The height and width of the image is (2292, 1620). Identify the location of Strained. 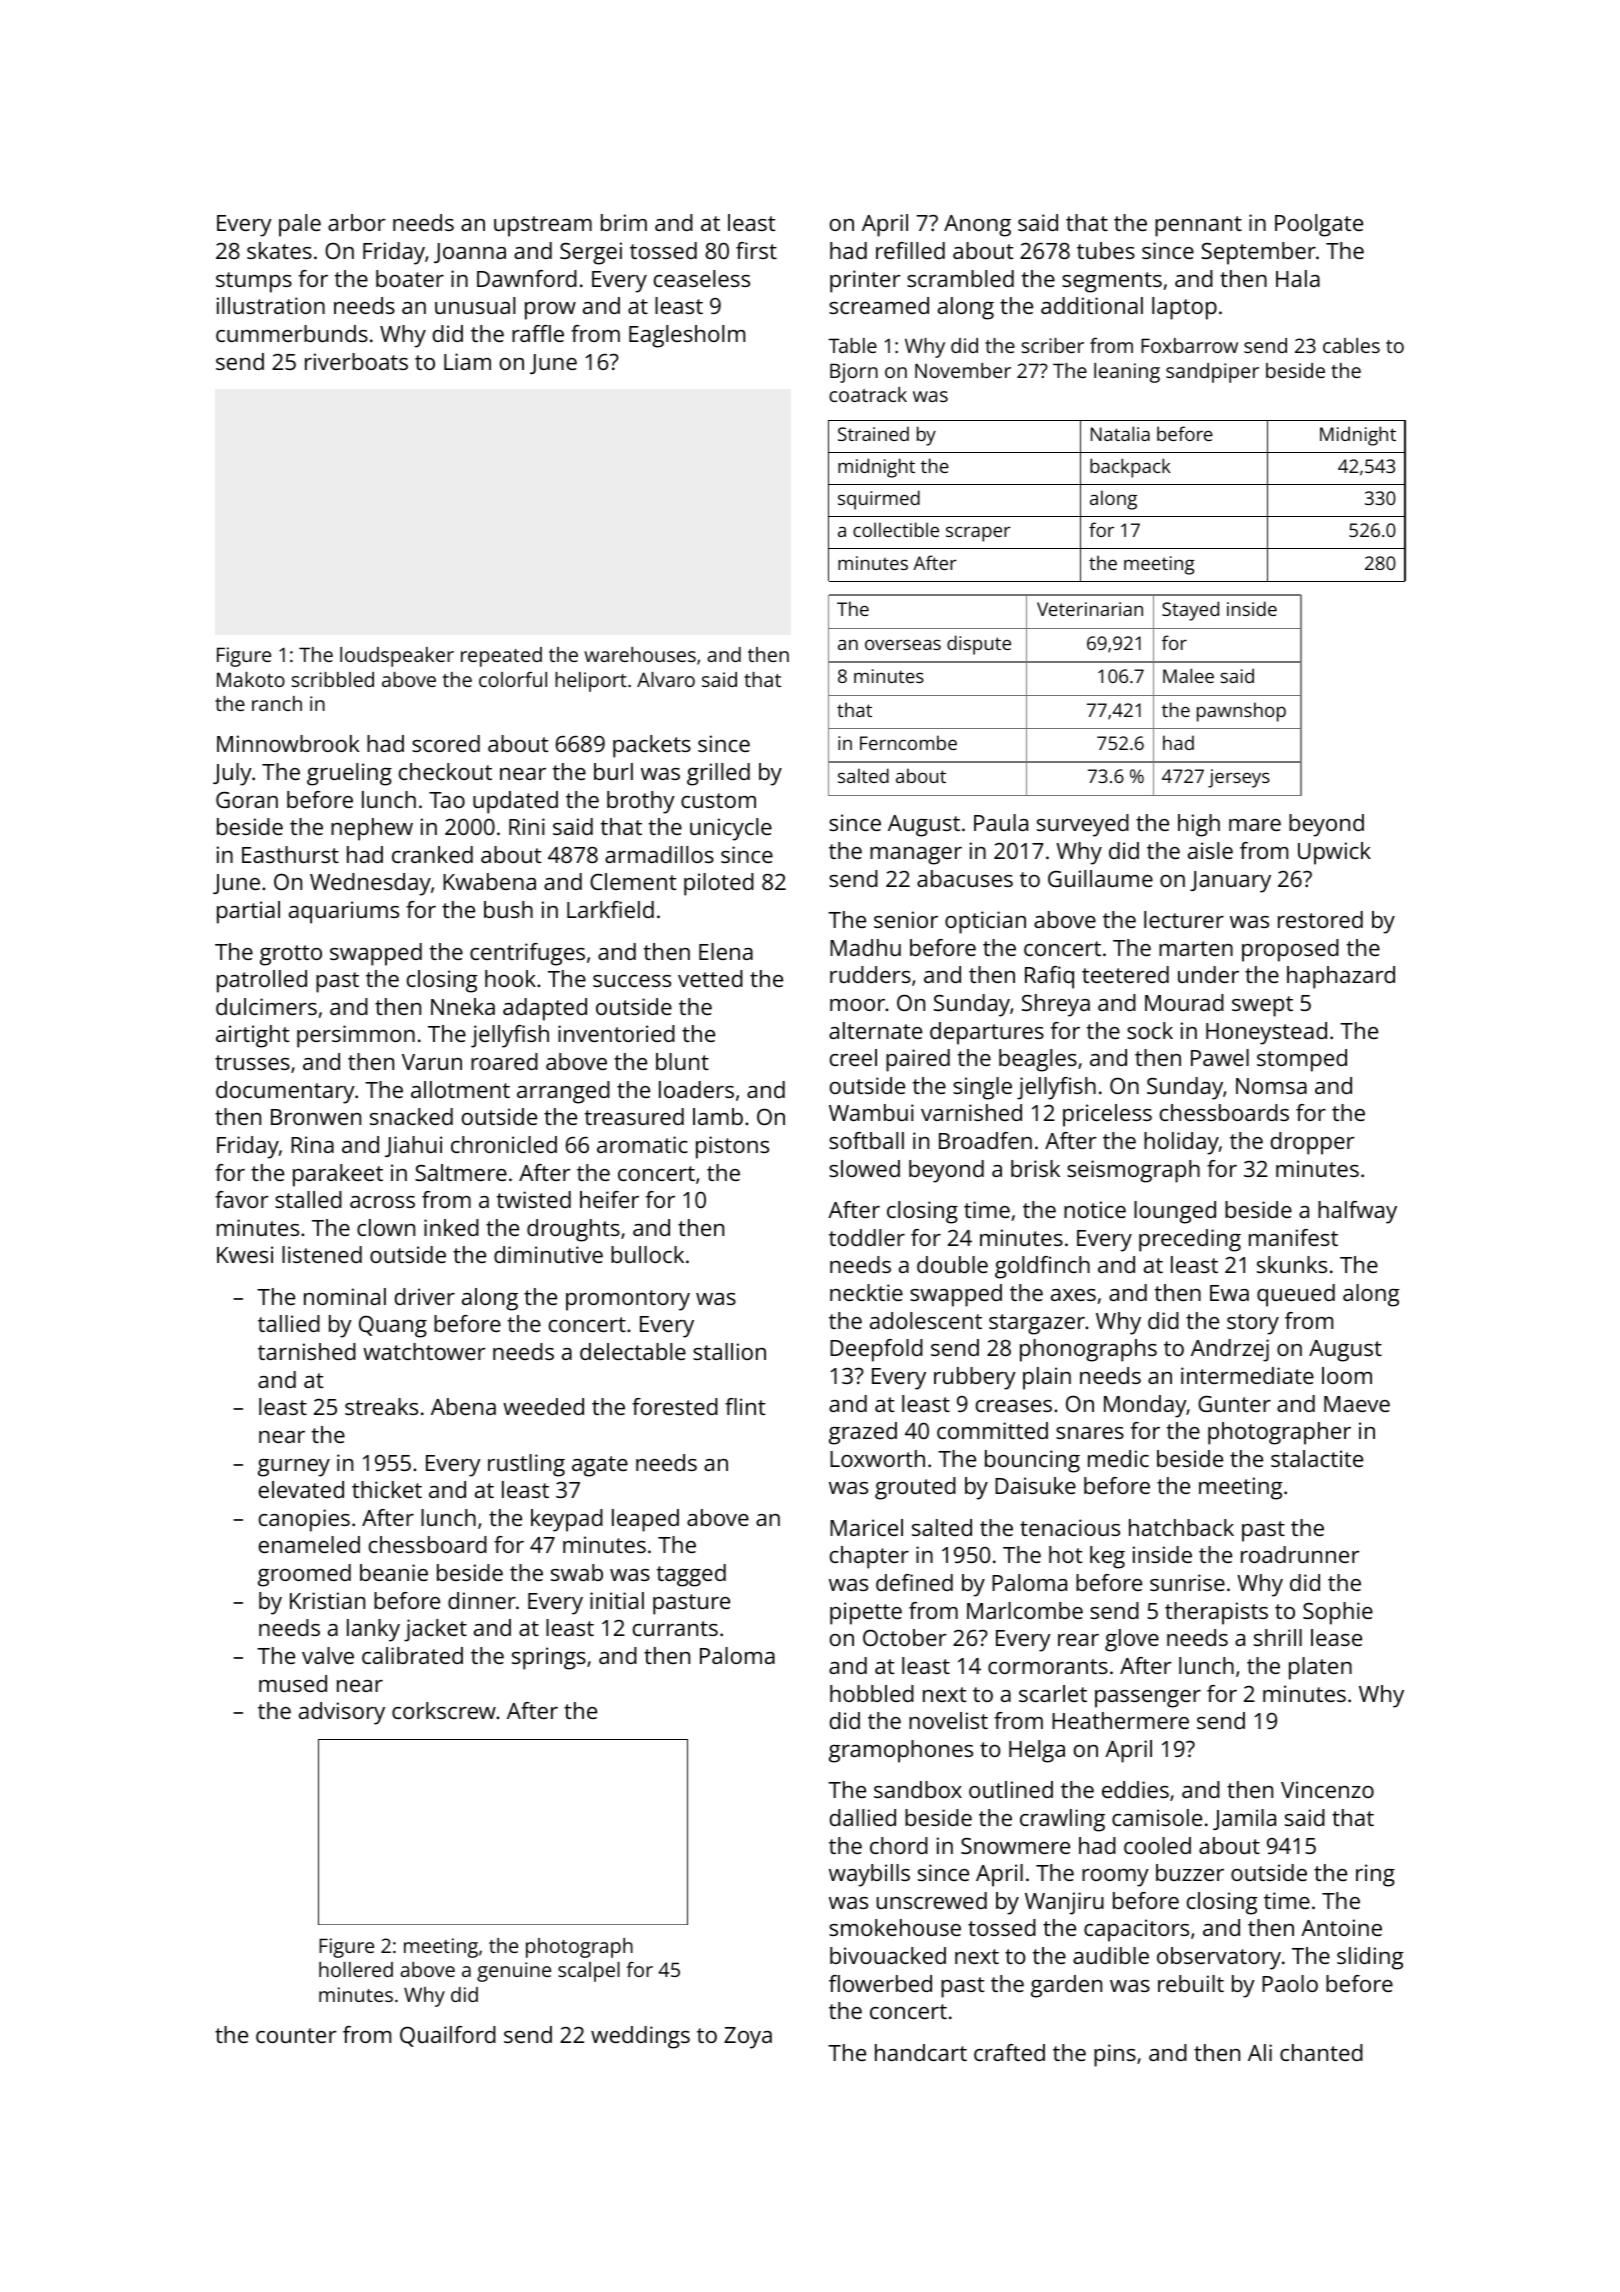
(873, 433).
